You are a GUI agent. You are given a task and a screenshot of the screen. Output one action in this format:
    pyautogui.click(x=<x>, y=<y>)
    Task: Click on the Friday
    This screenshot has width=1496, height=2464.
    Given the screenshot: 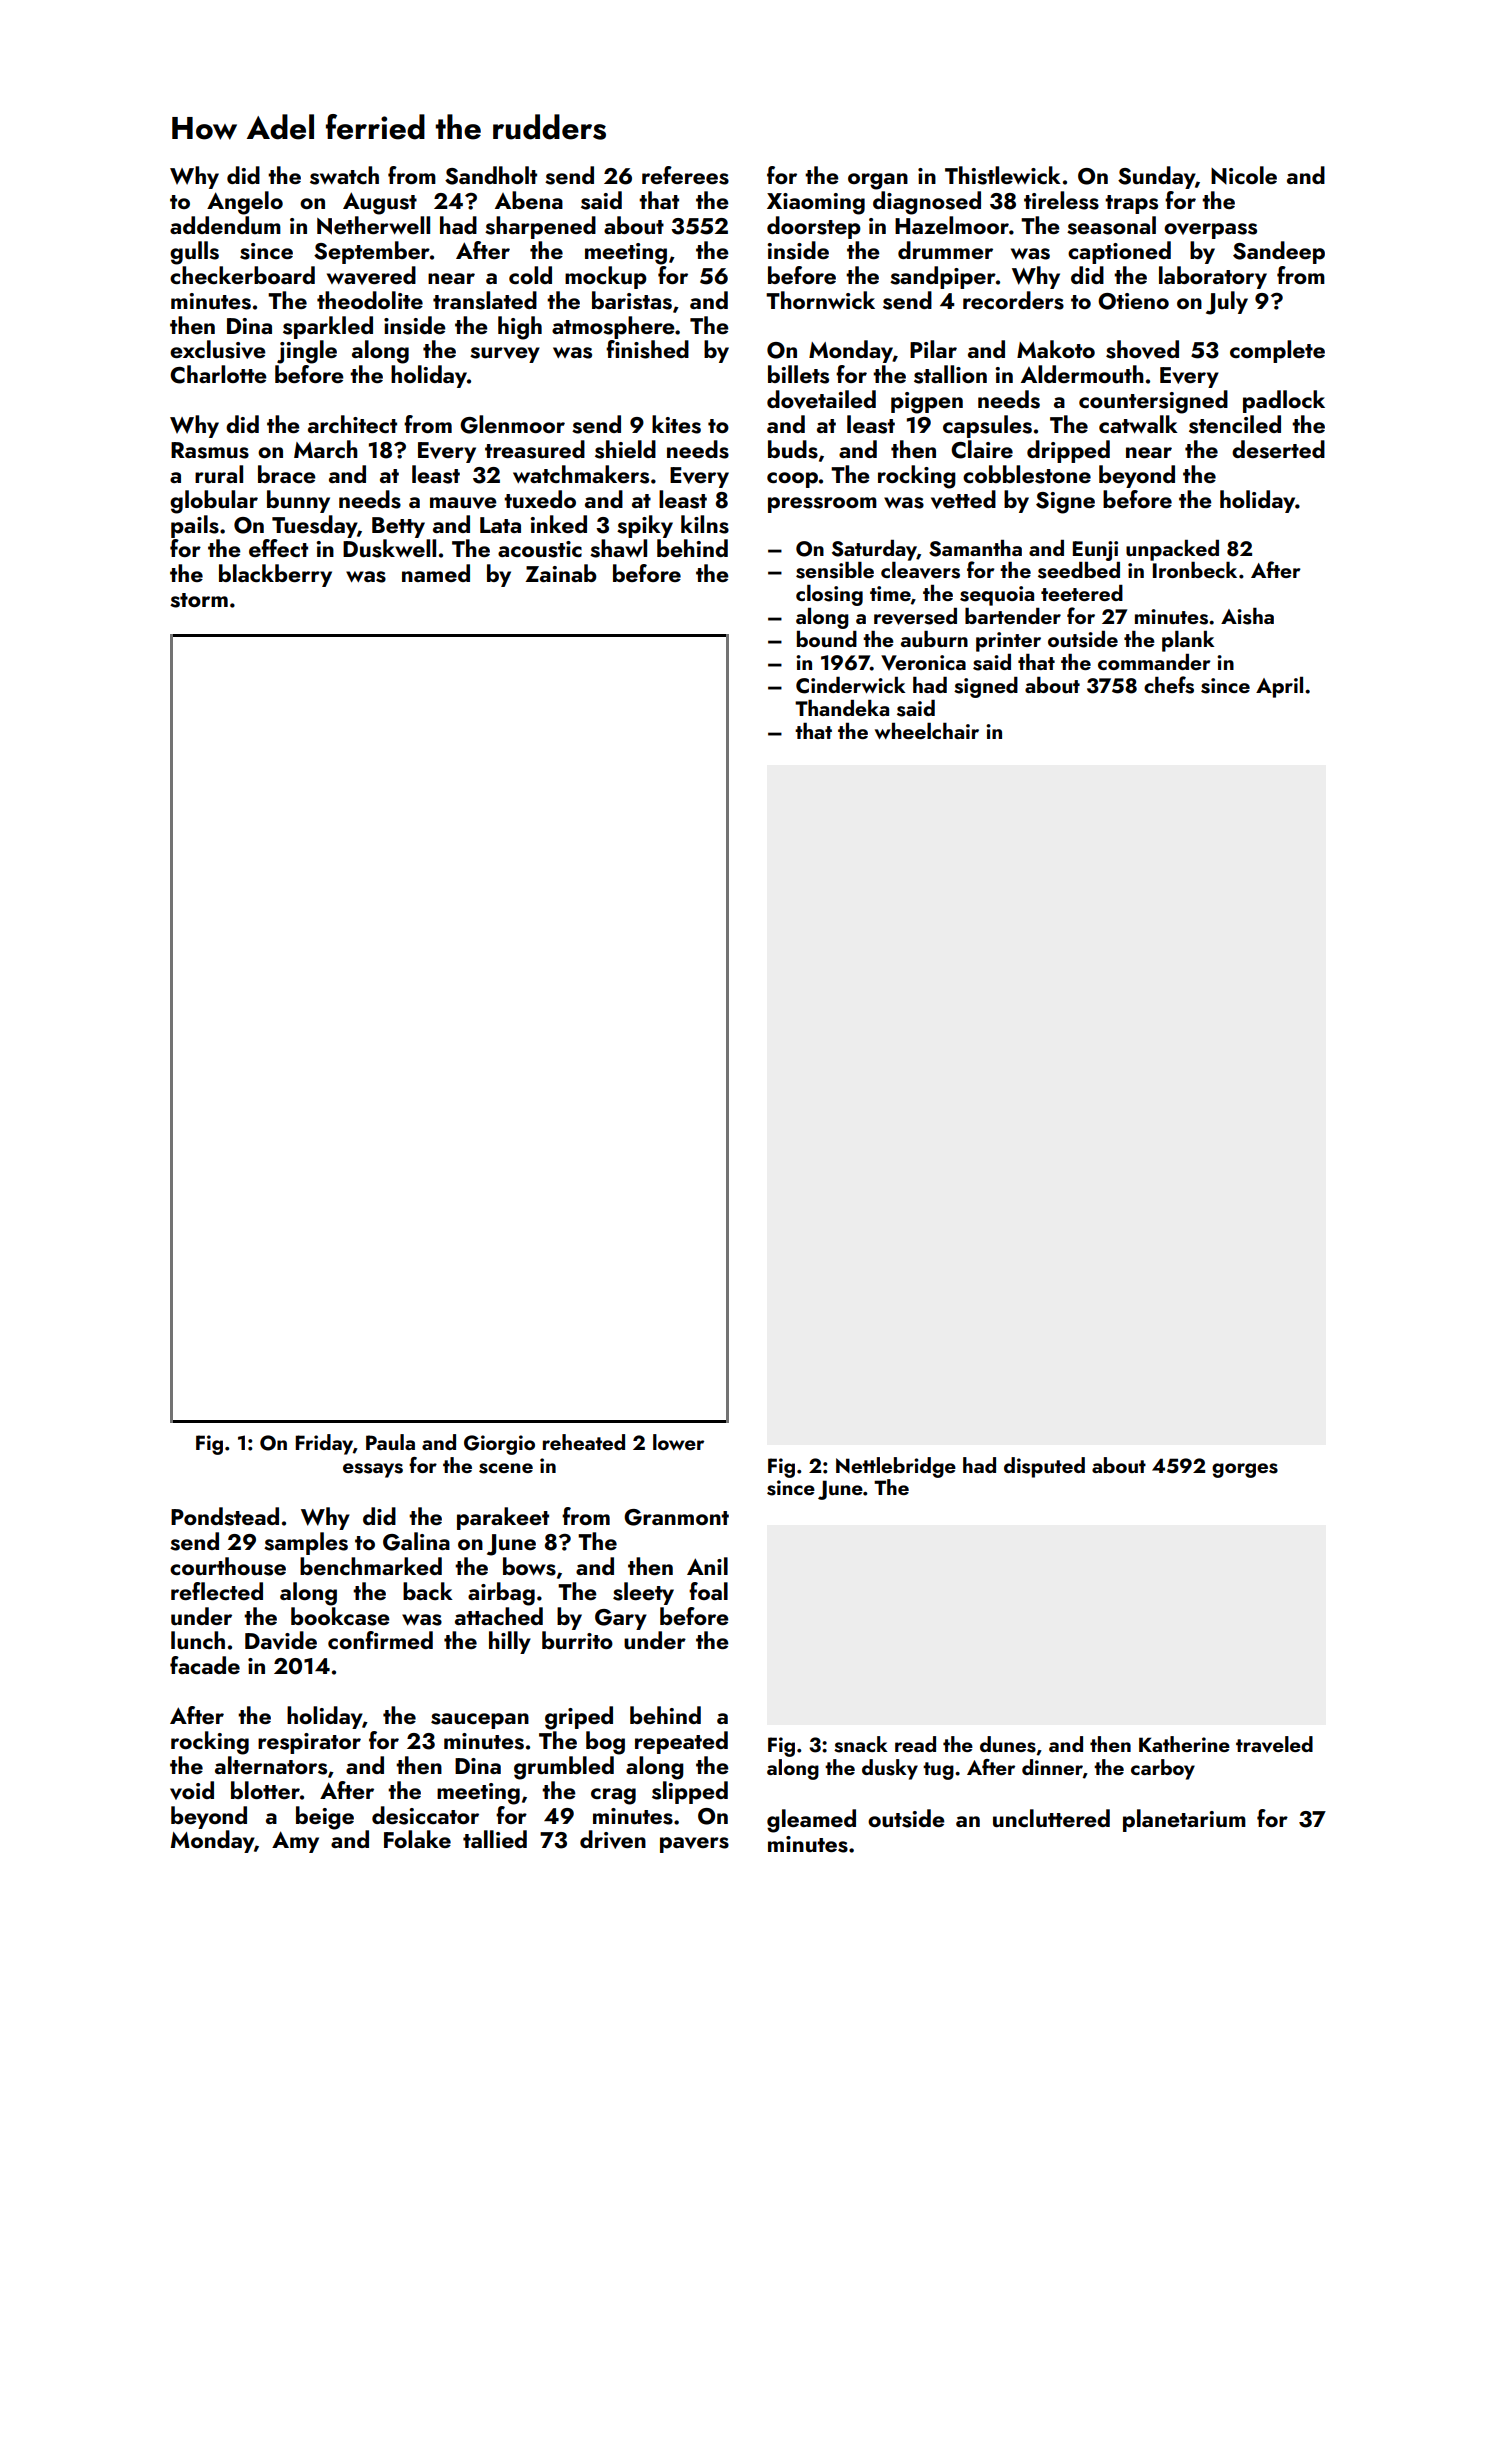 What is the action you would take?
    pyautogui.click(x=324, y=1444)
